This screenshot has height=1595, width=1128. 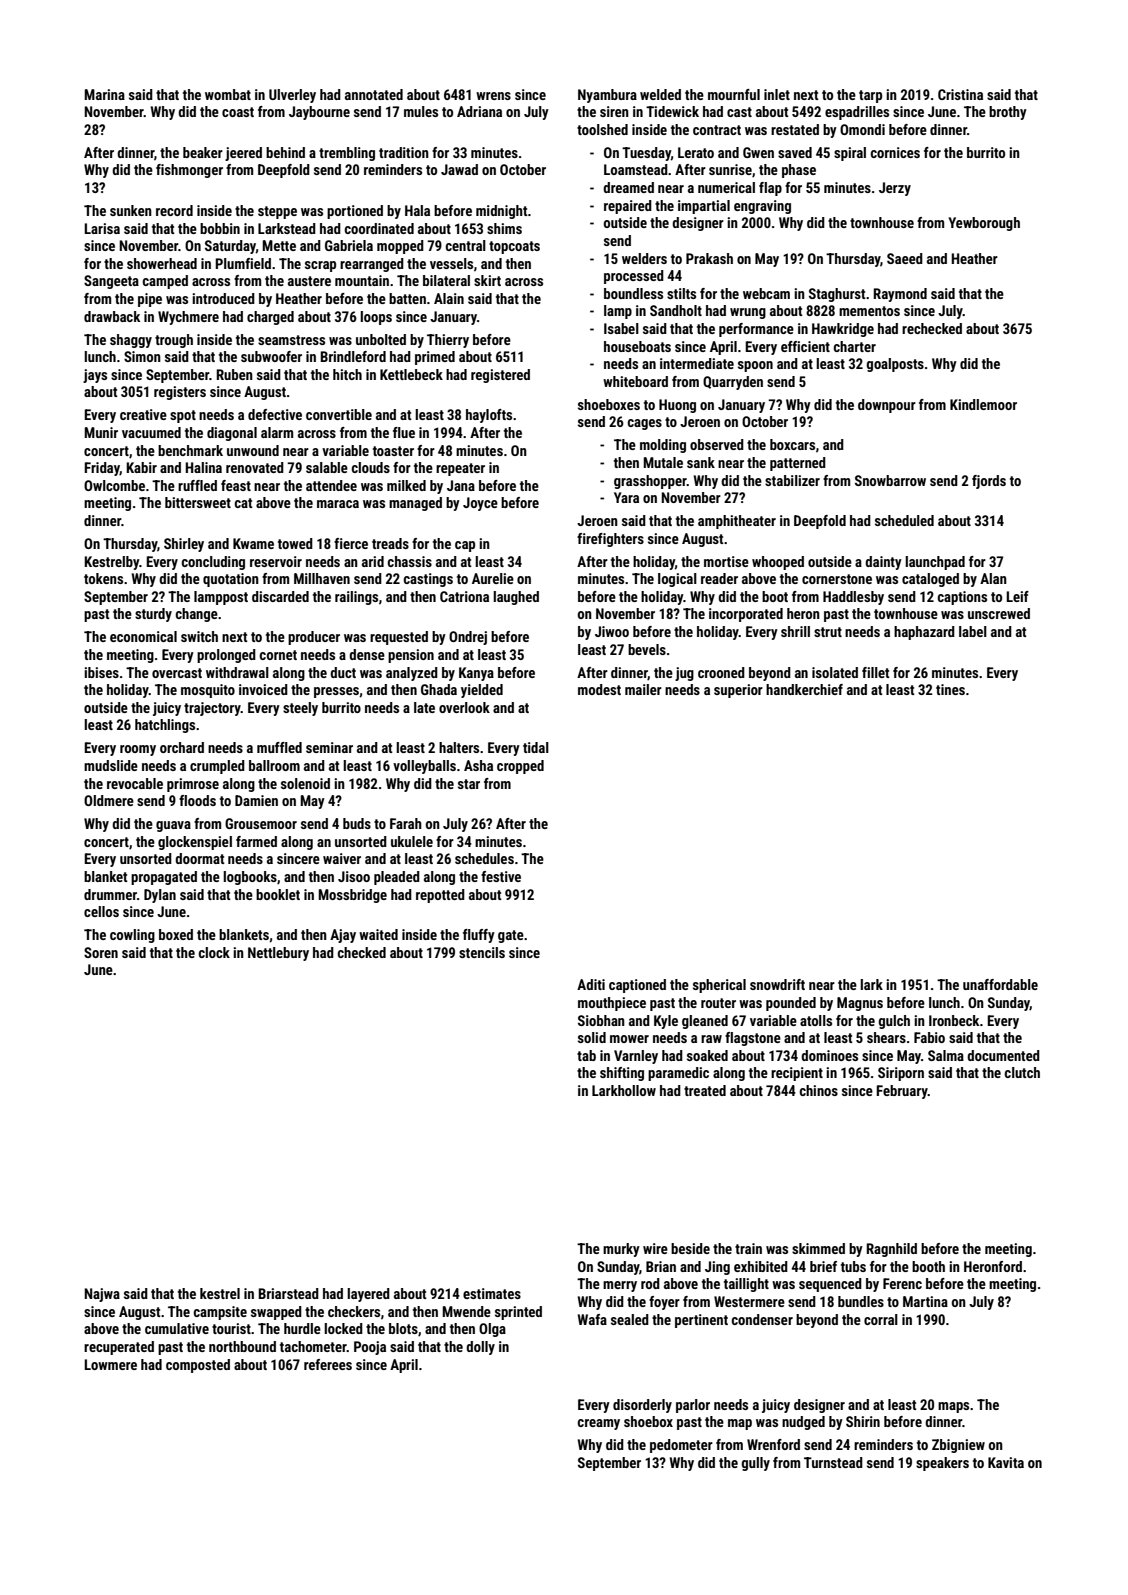 What do you see at coordinates (440, 896) in the screenshot?
I see `repotted` at bounding box center [440, 896].
